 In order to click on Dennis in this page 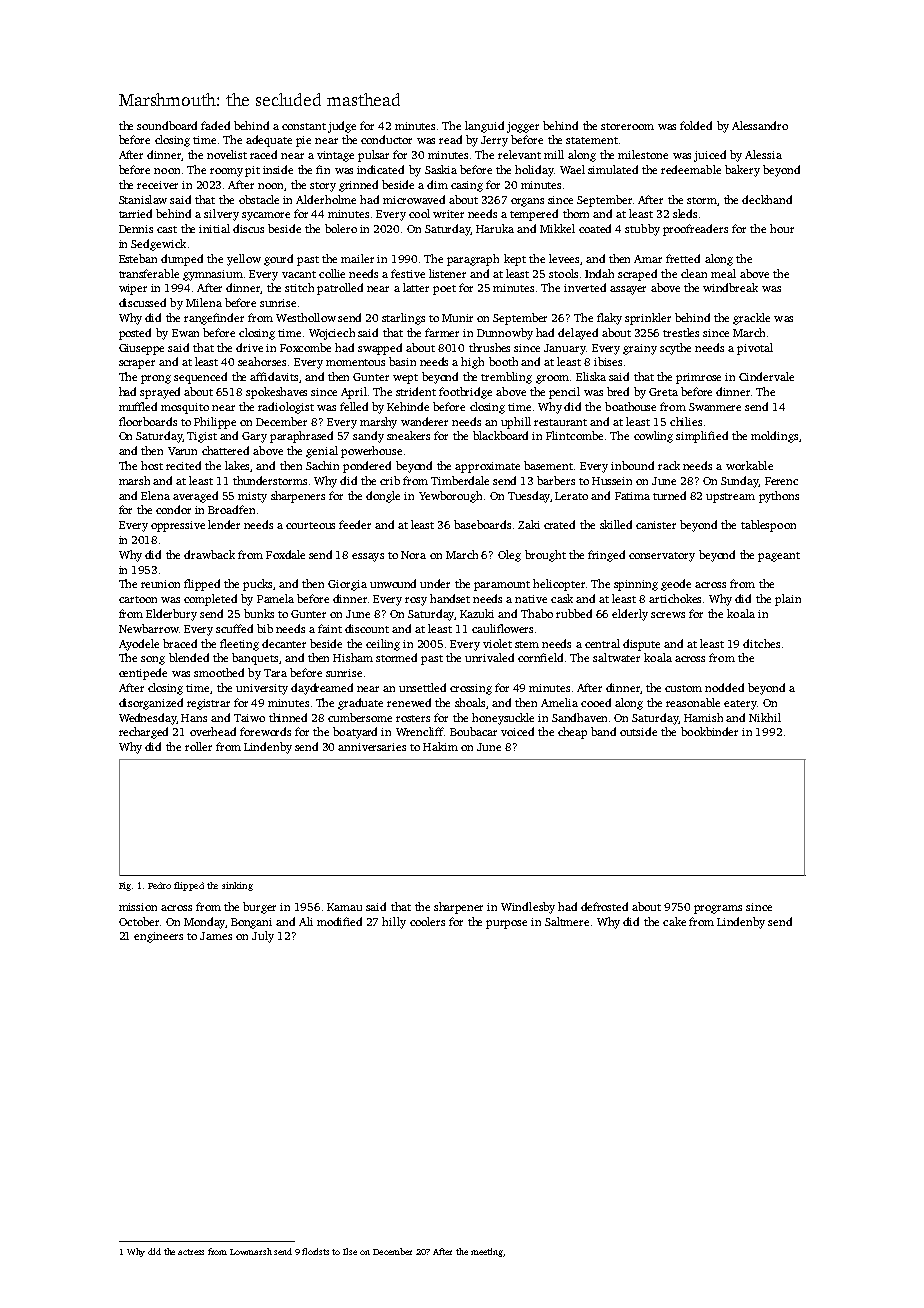, I will do `click(136, 229)`.
